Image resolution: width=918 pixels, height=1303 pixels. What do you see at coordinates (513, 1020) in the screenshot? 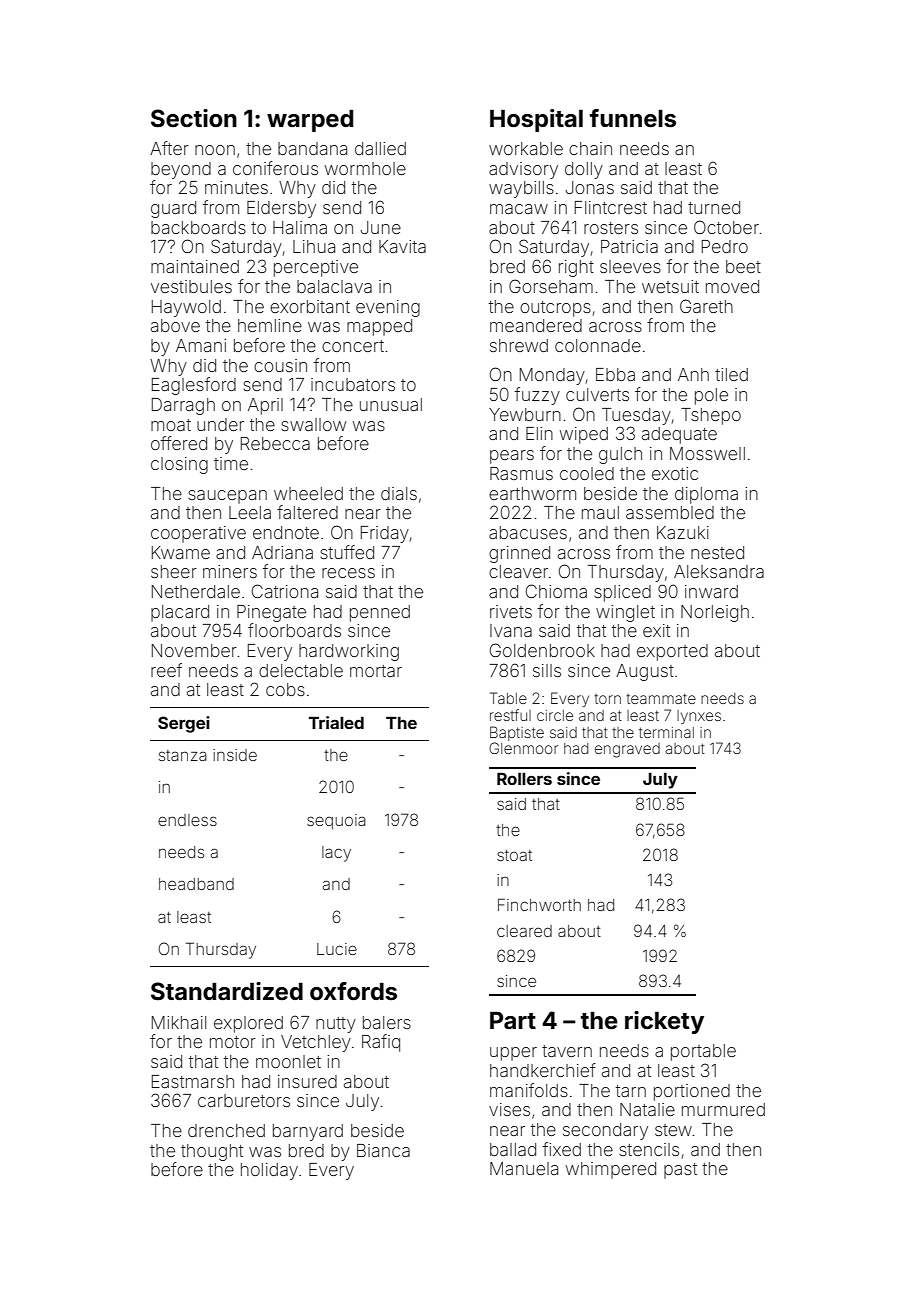
I see `Part` at bounding box center [513, 1020].
